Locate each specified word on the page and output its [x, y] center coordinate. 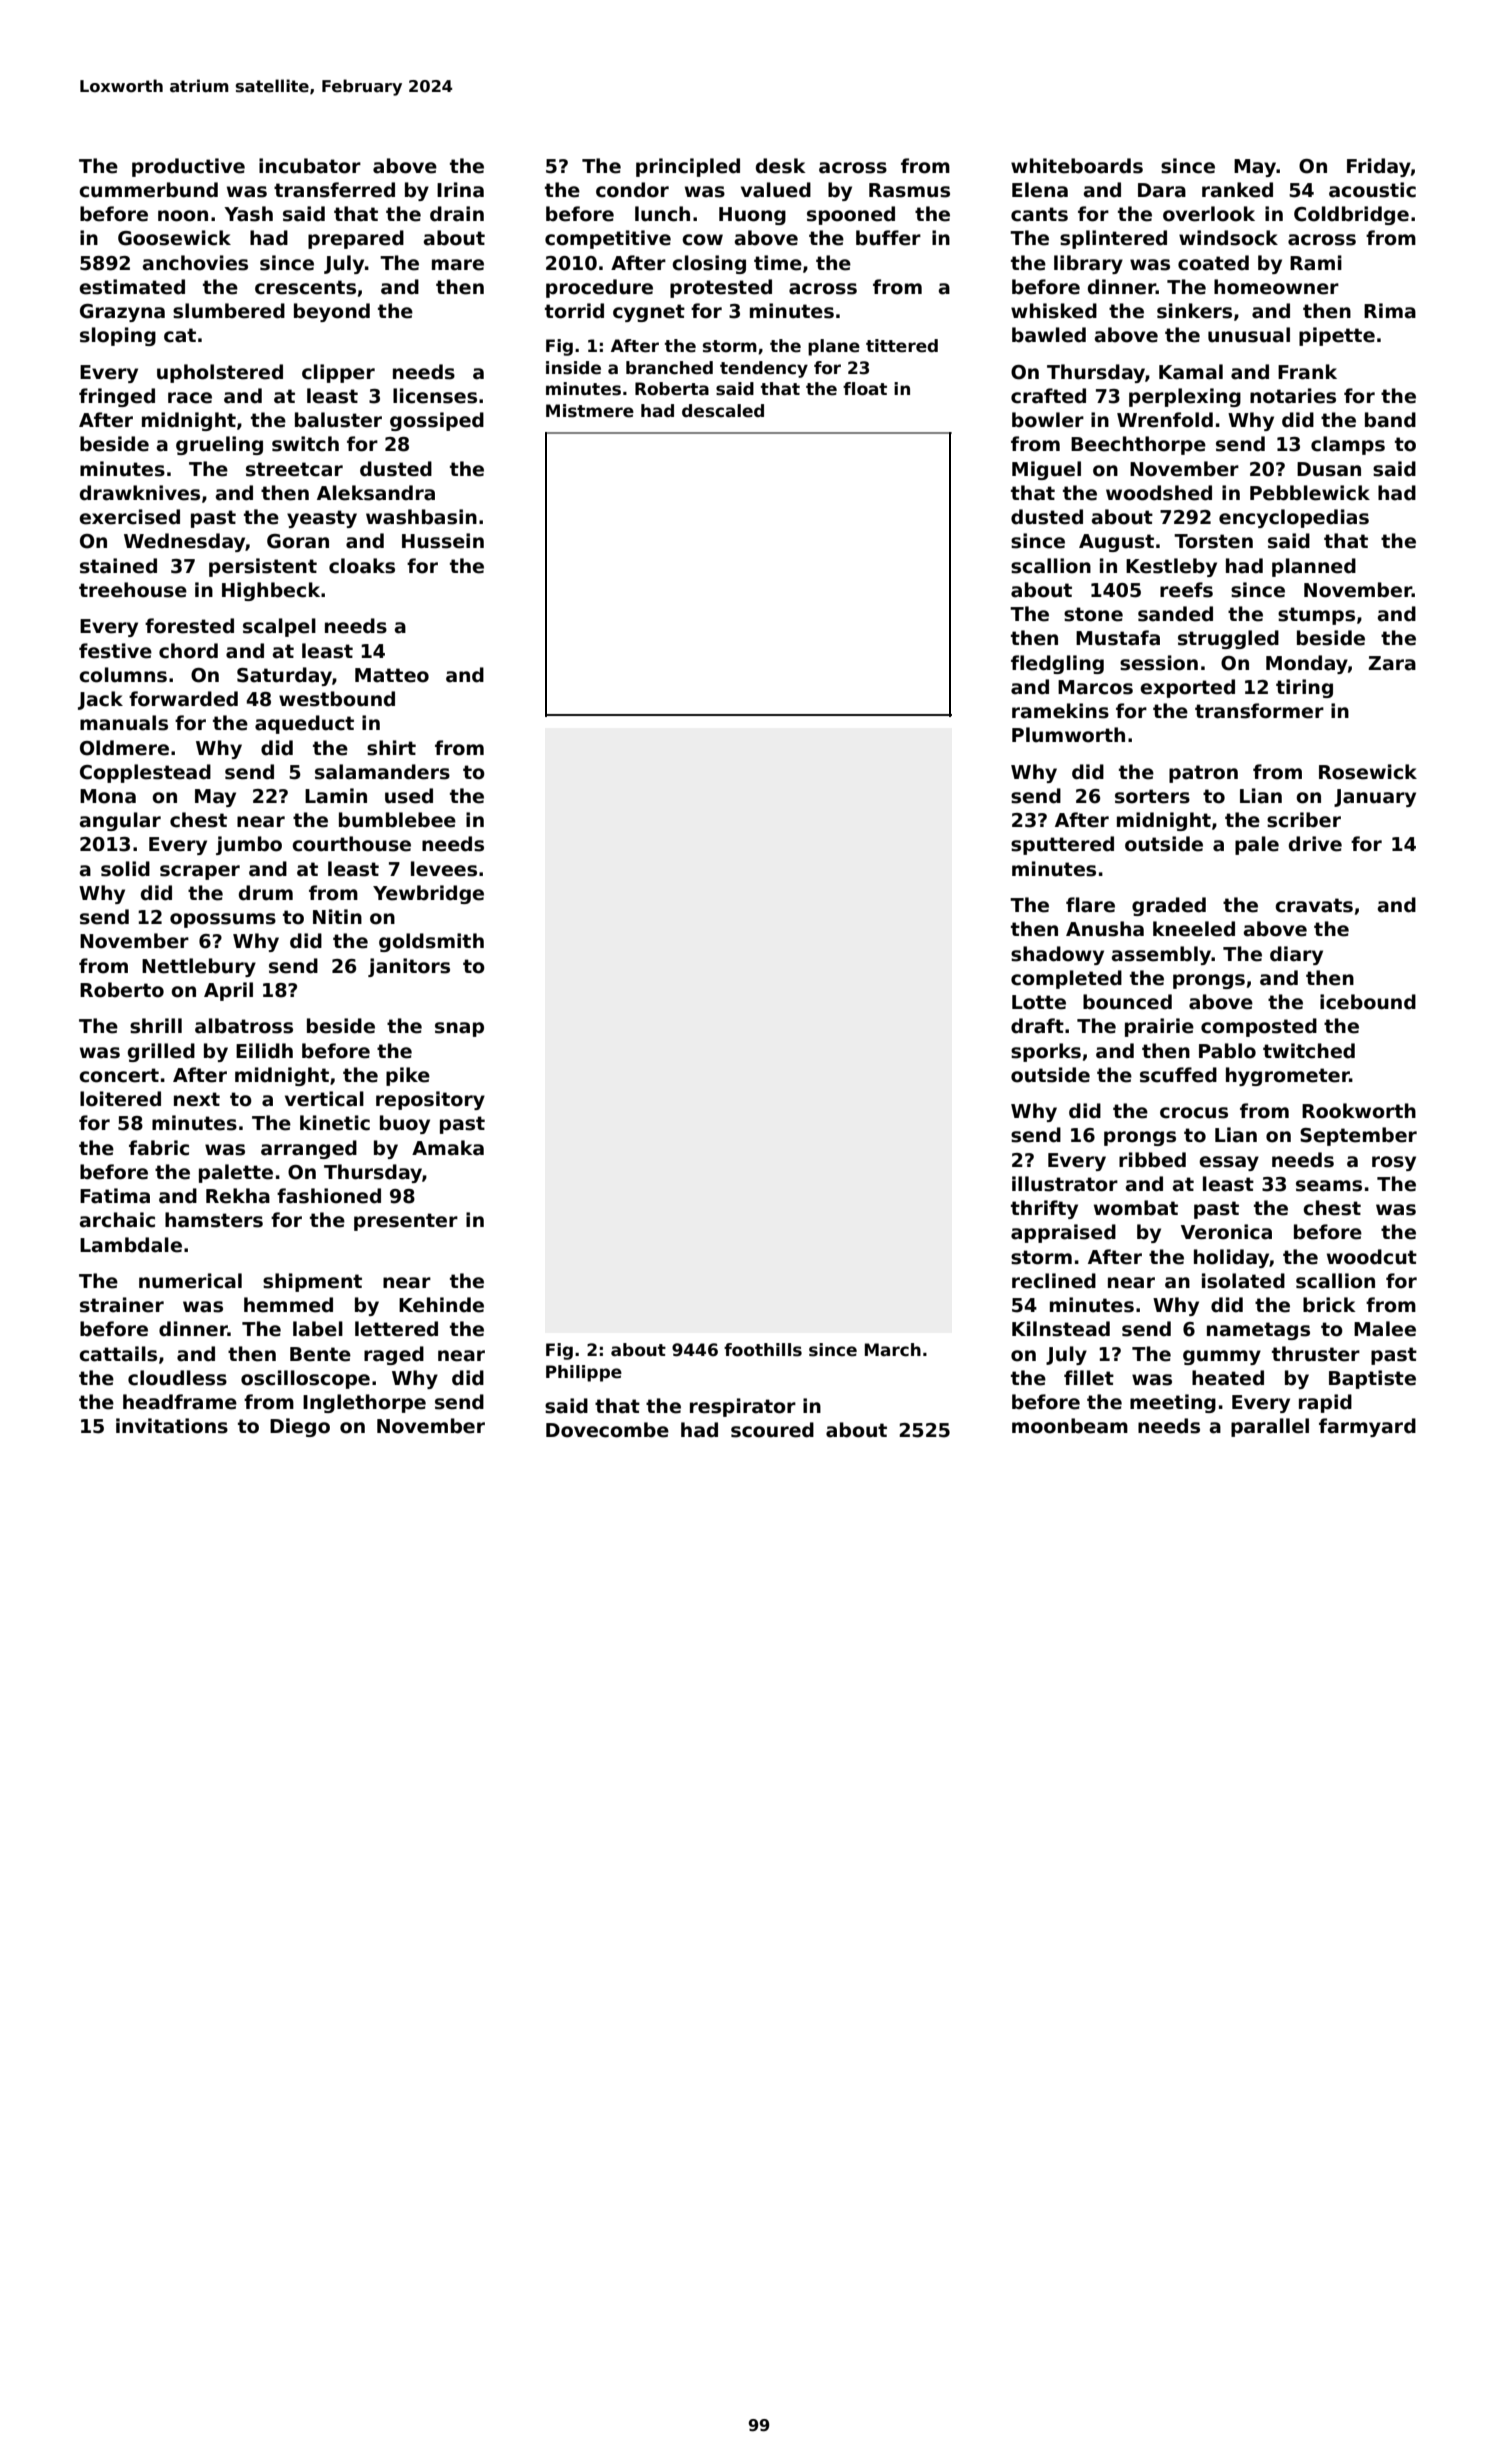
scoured [772, 1430]
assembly [1162, 955]
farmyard [1367, 1427]
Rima [1390, 311]
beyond [332, 312]
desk [781, 166]
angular [120, 821]
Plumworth [1068, 735]
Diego [300, 1427]
